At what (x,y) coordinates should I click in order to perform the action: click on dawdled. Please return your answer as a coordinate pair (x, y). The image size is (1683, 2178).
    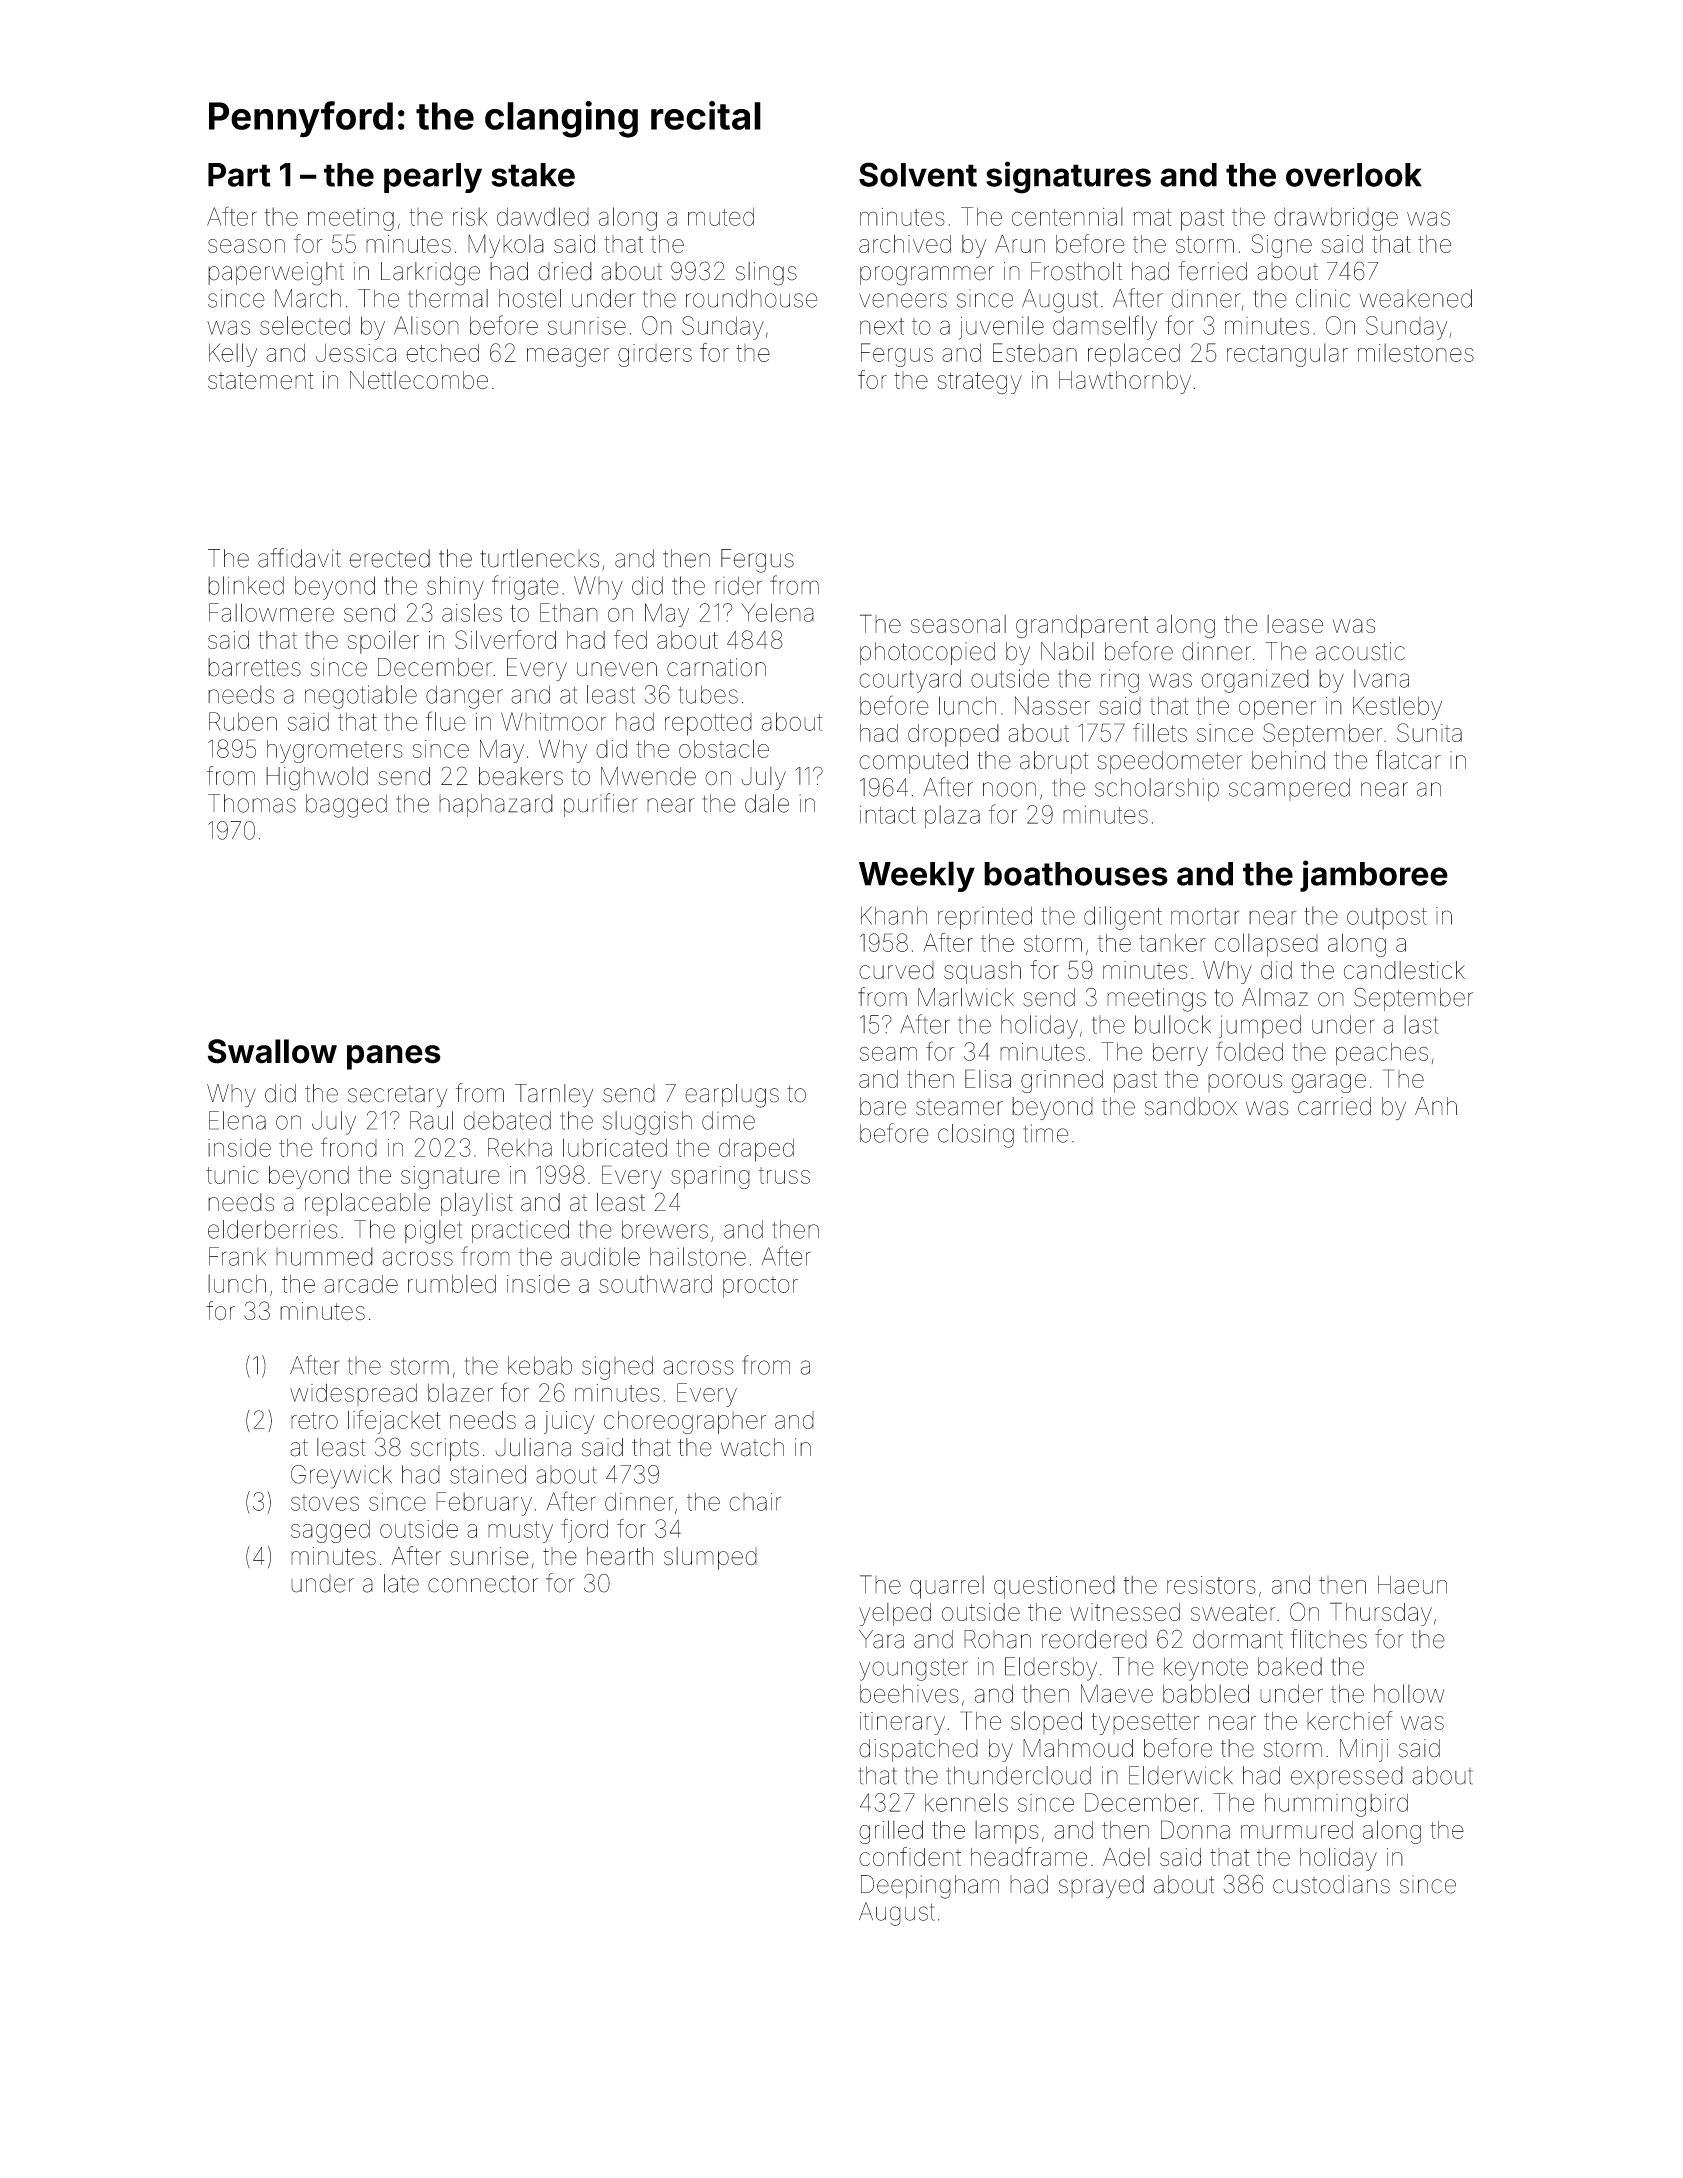
    Looking at the image, I should click on (543, 216).
